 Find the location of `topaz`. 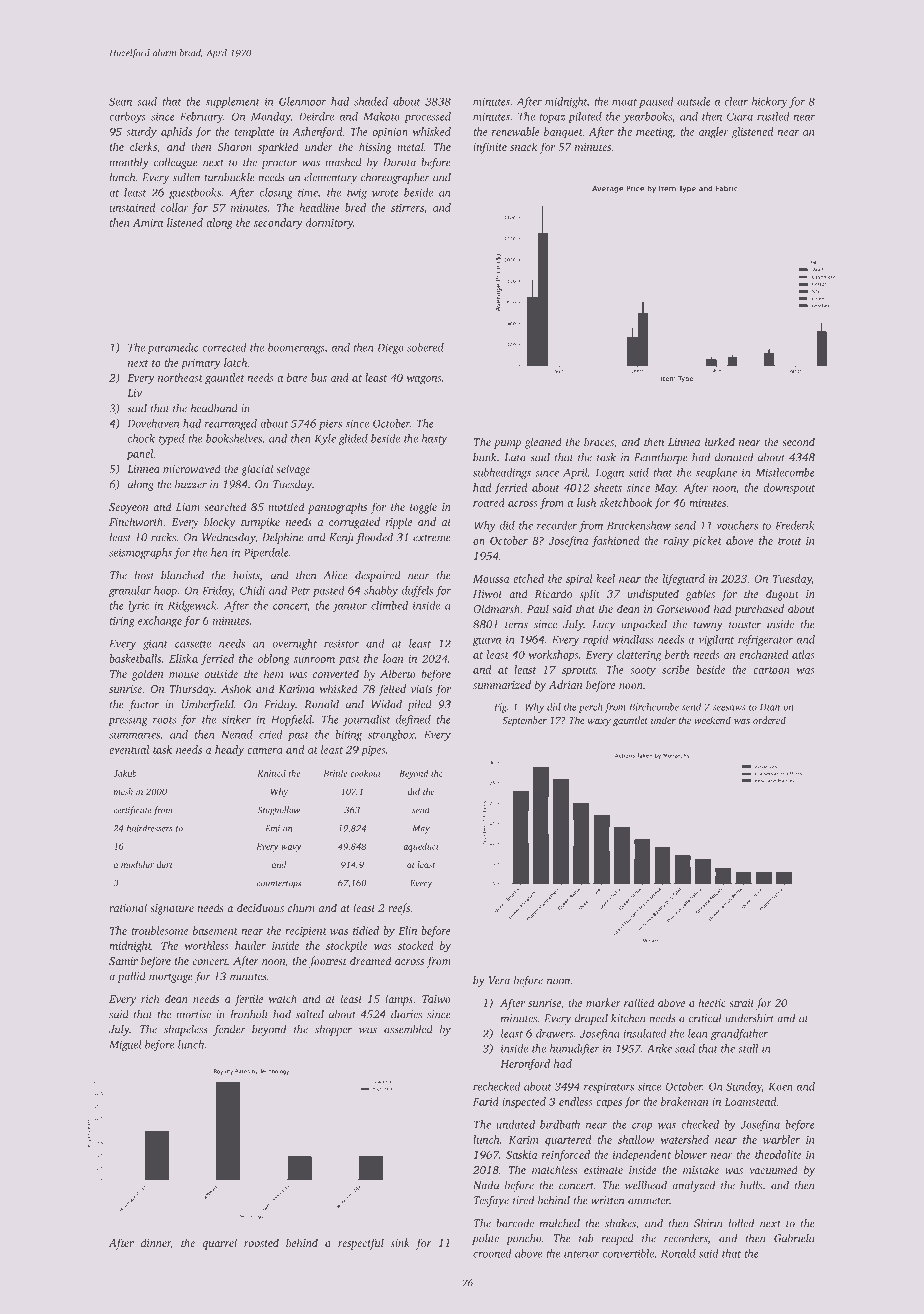

topaz is located at coordinates (552, 118).
